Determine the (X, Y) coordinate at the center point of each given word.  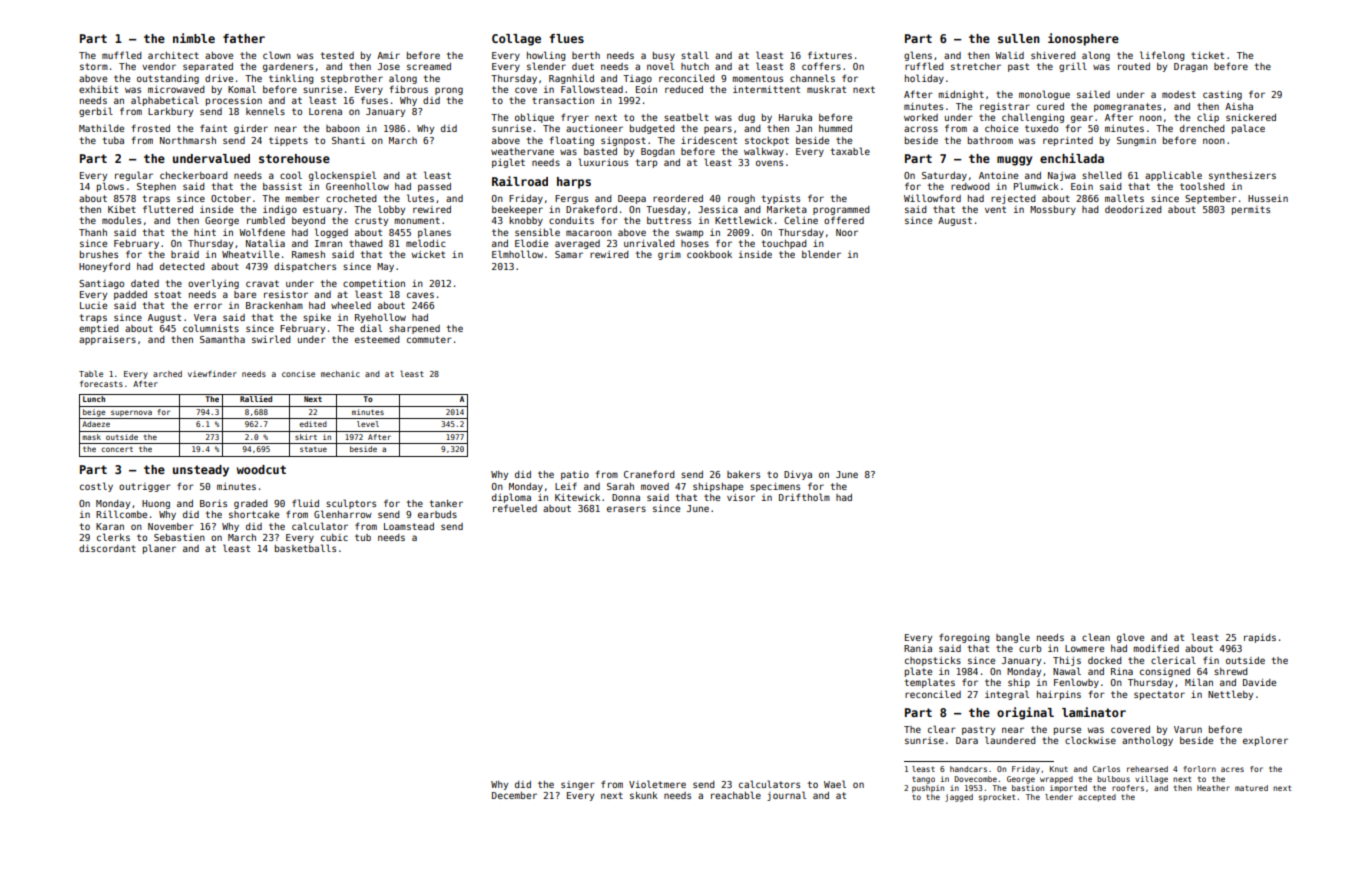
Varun (1188, 729)
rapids (1260, 638)
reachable (736, 795)
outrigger (145, 487)
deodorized (1133, 209)
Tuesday (666, 210)
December (514, 795)
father (244, 38)
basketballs (305, 548)
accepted (1097, 798)
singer (578, 785)
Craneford (649, 474)
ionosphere (1083, 39)
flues (566, 38)
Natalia (265, 243)
